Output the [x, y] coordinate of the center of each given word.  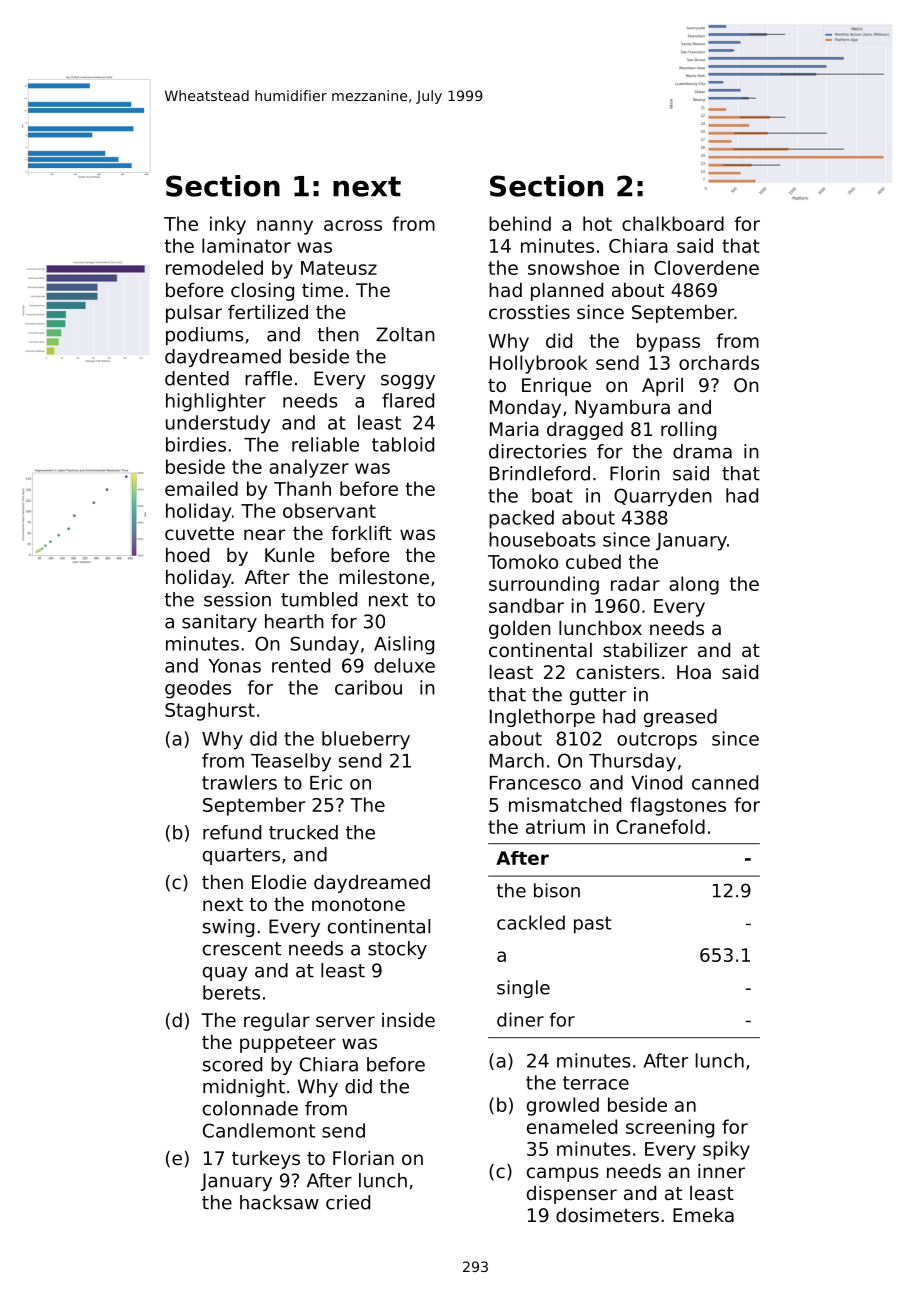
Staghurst [210, 711]
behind [520, 223]
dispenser [572, 1195]
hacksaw [279, 1202]
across [353, 225]
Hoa [694, 672]
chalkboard [673, 223]
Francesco [535, 783]
